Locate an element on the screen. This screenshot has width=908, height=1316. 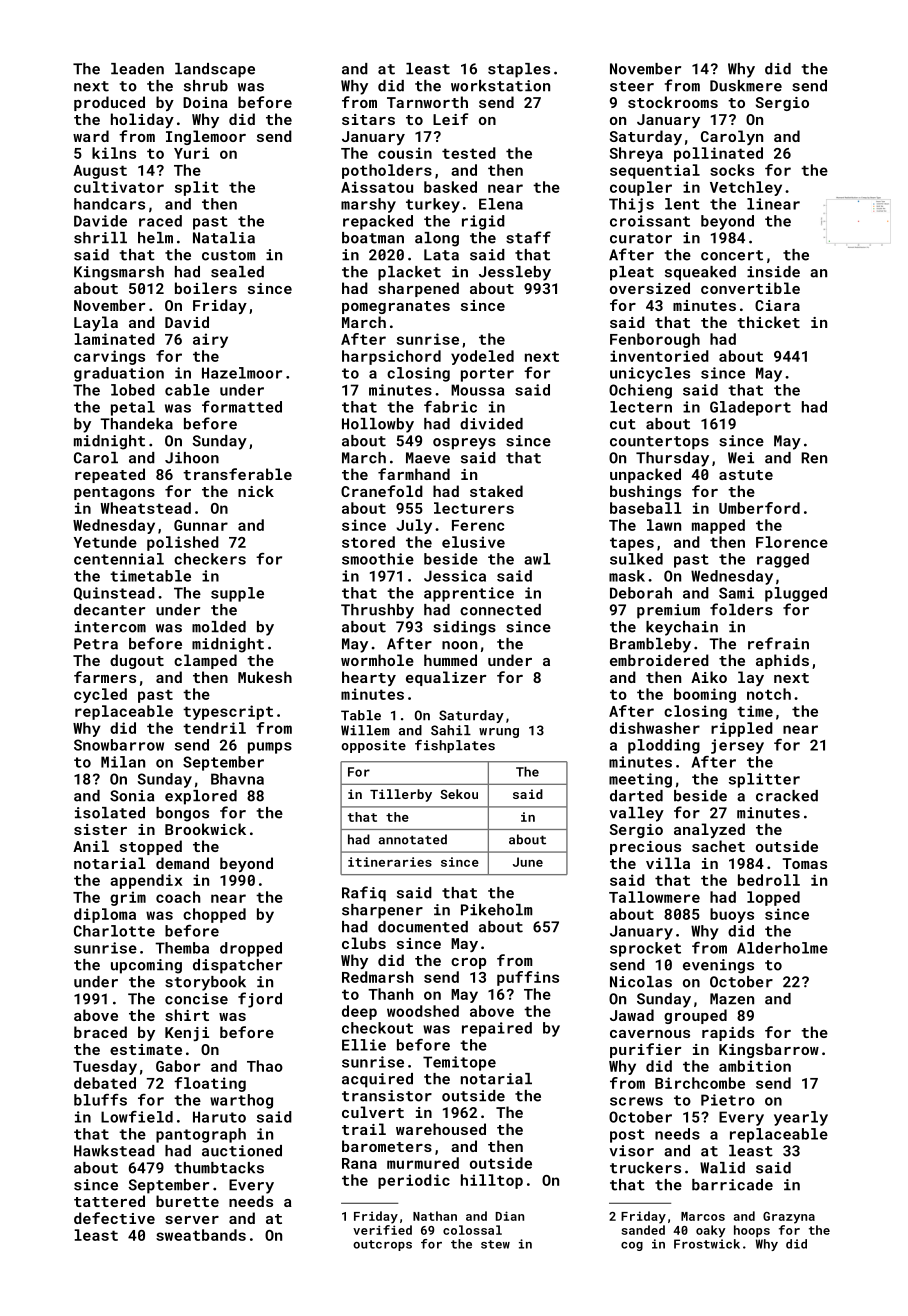
Tarnworth is located at coordinates (427, 102).
